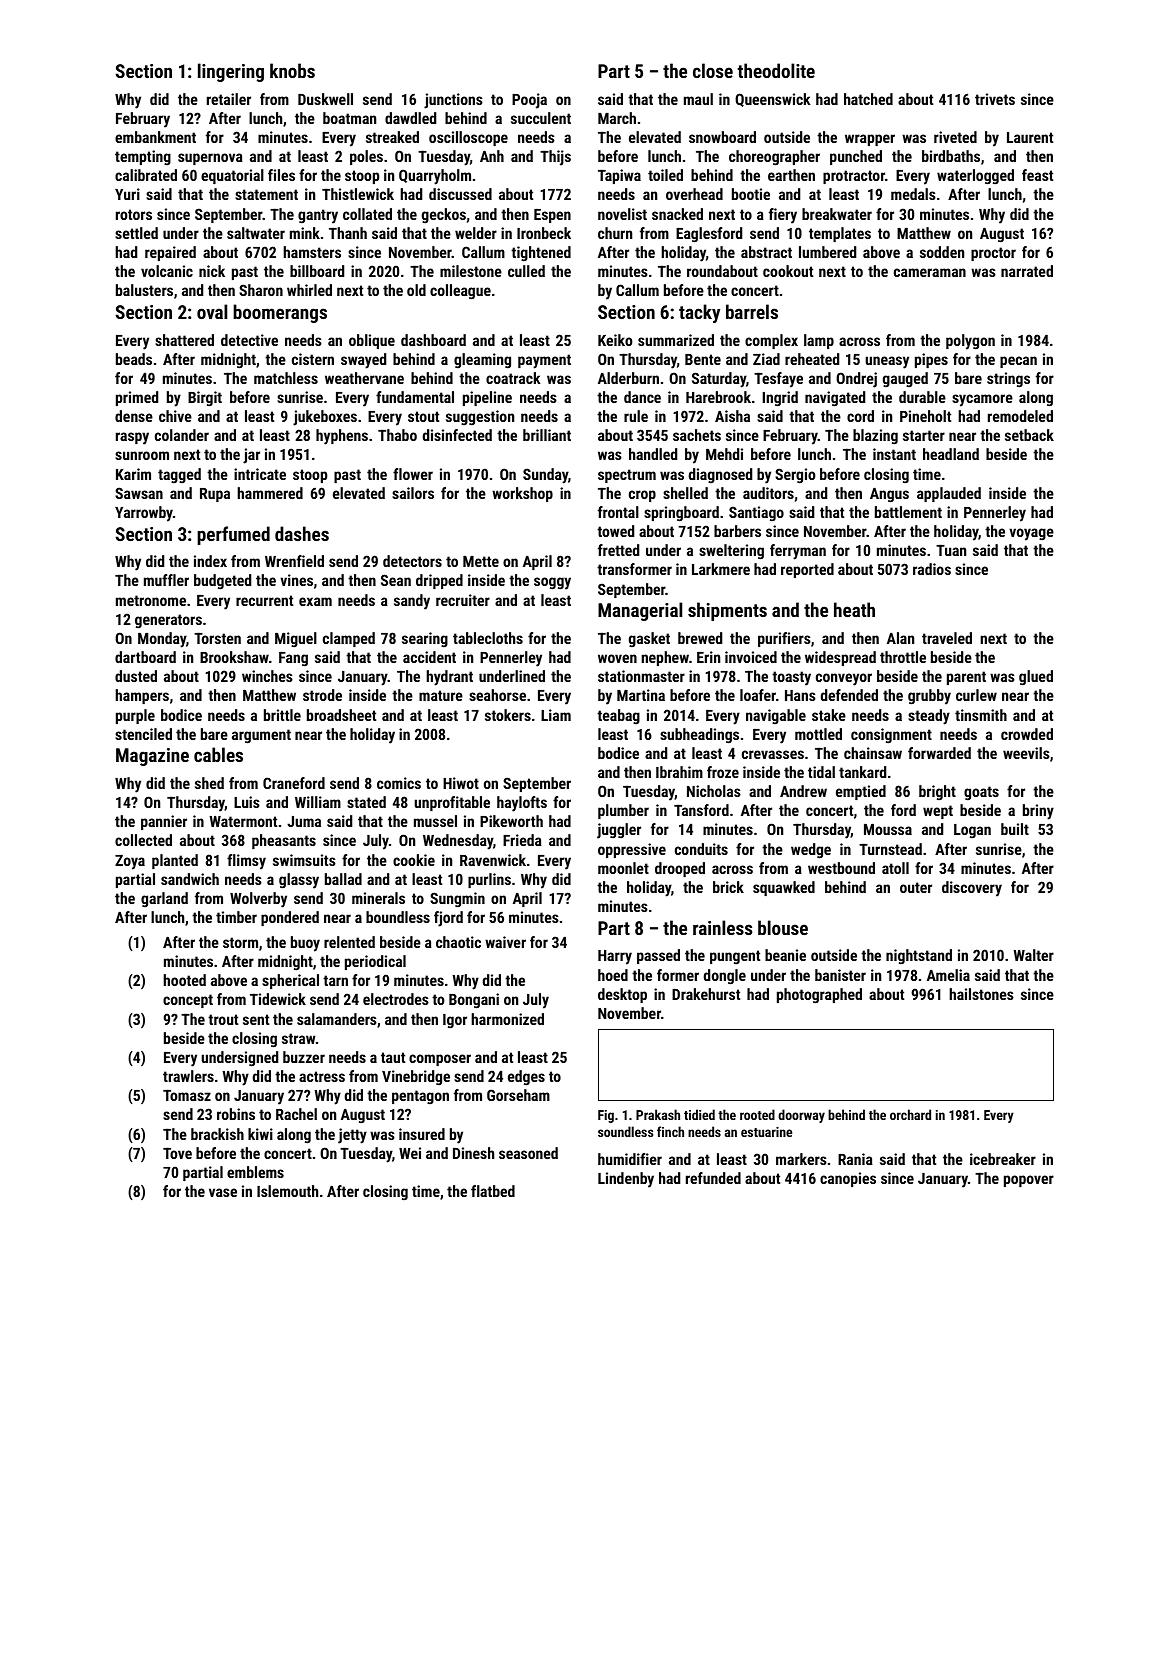 Image resolution: width=1169 pixels, height=1653 pixels. Describe the element at coordinates (168, 621) in the page. I see `generators` at that location.
